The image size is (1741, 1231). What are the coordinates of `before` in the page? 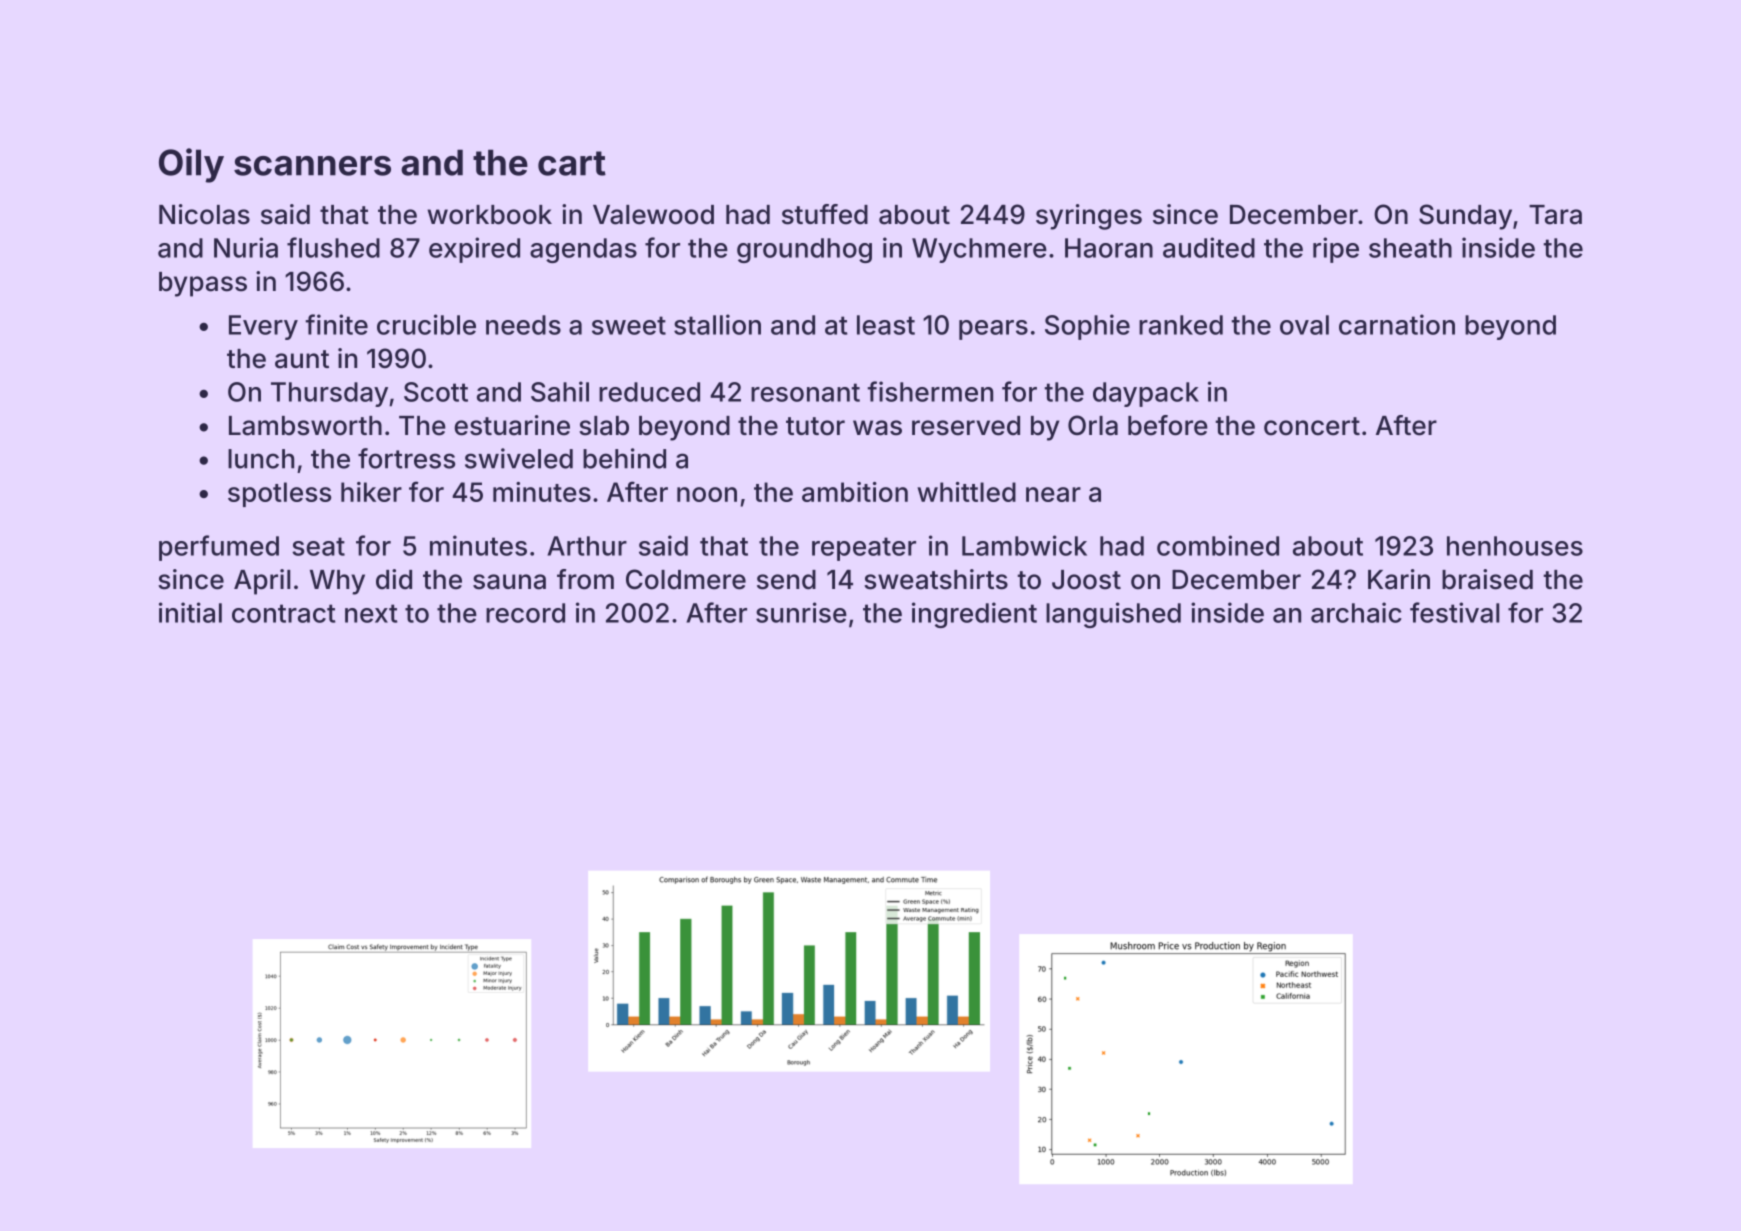 It's located at (1168, 425).
